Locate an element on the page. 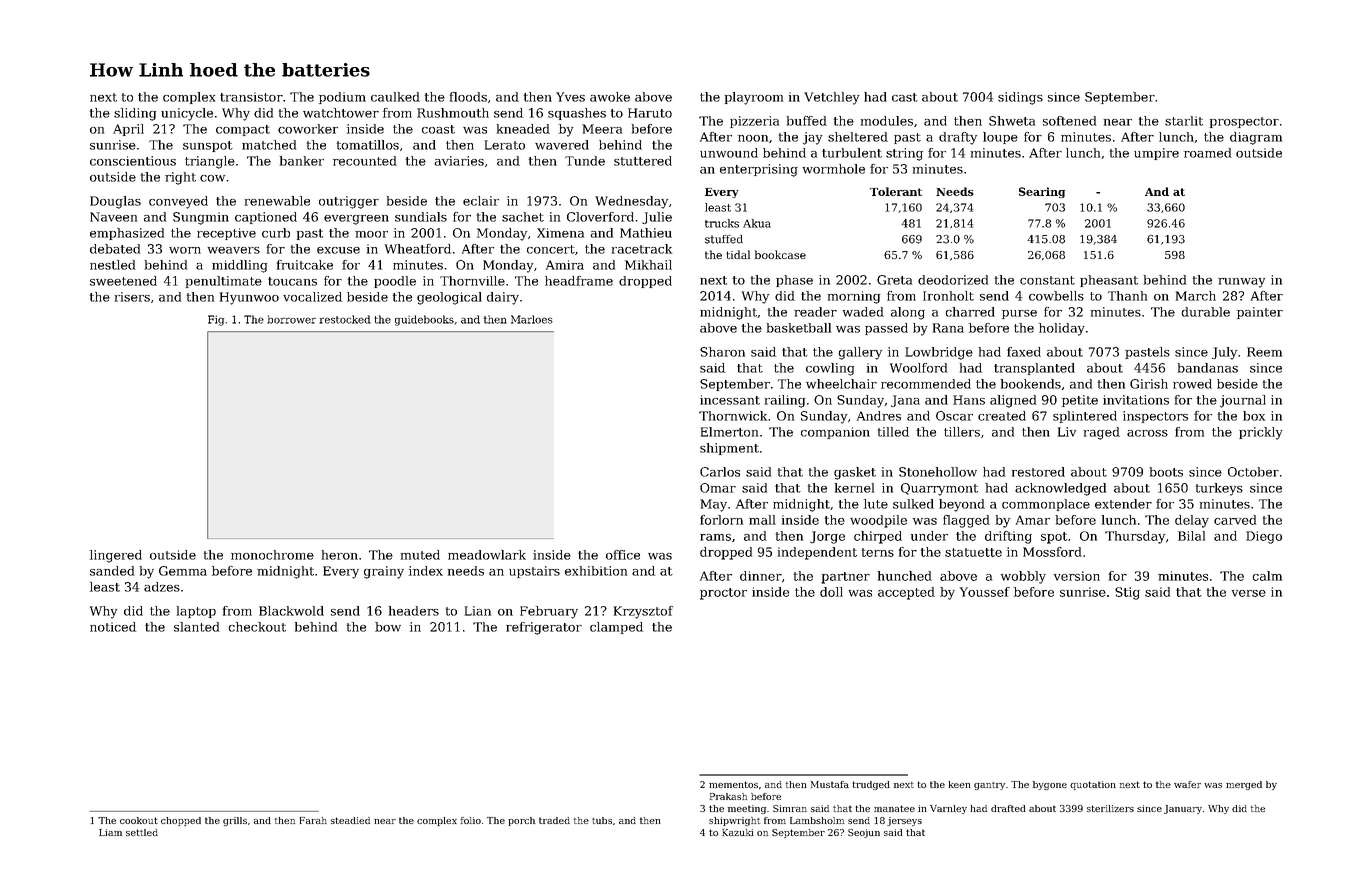 The width and height of the image is (1372, 887). caulked is located at coordinates (395, 97).
